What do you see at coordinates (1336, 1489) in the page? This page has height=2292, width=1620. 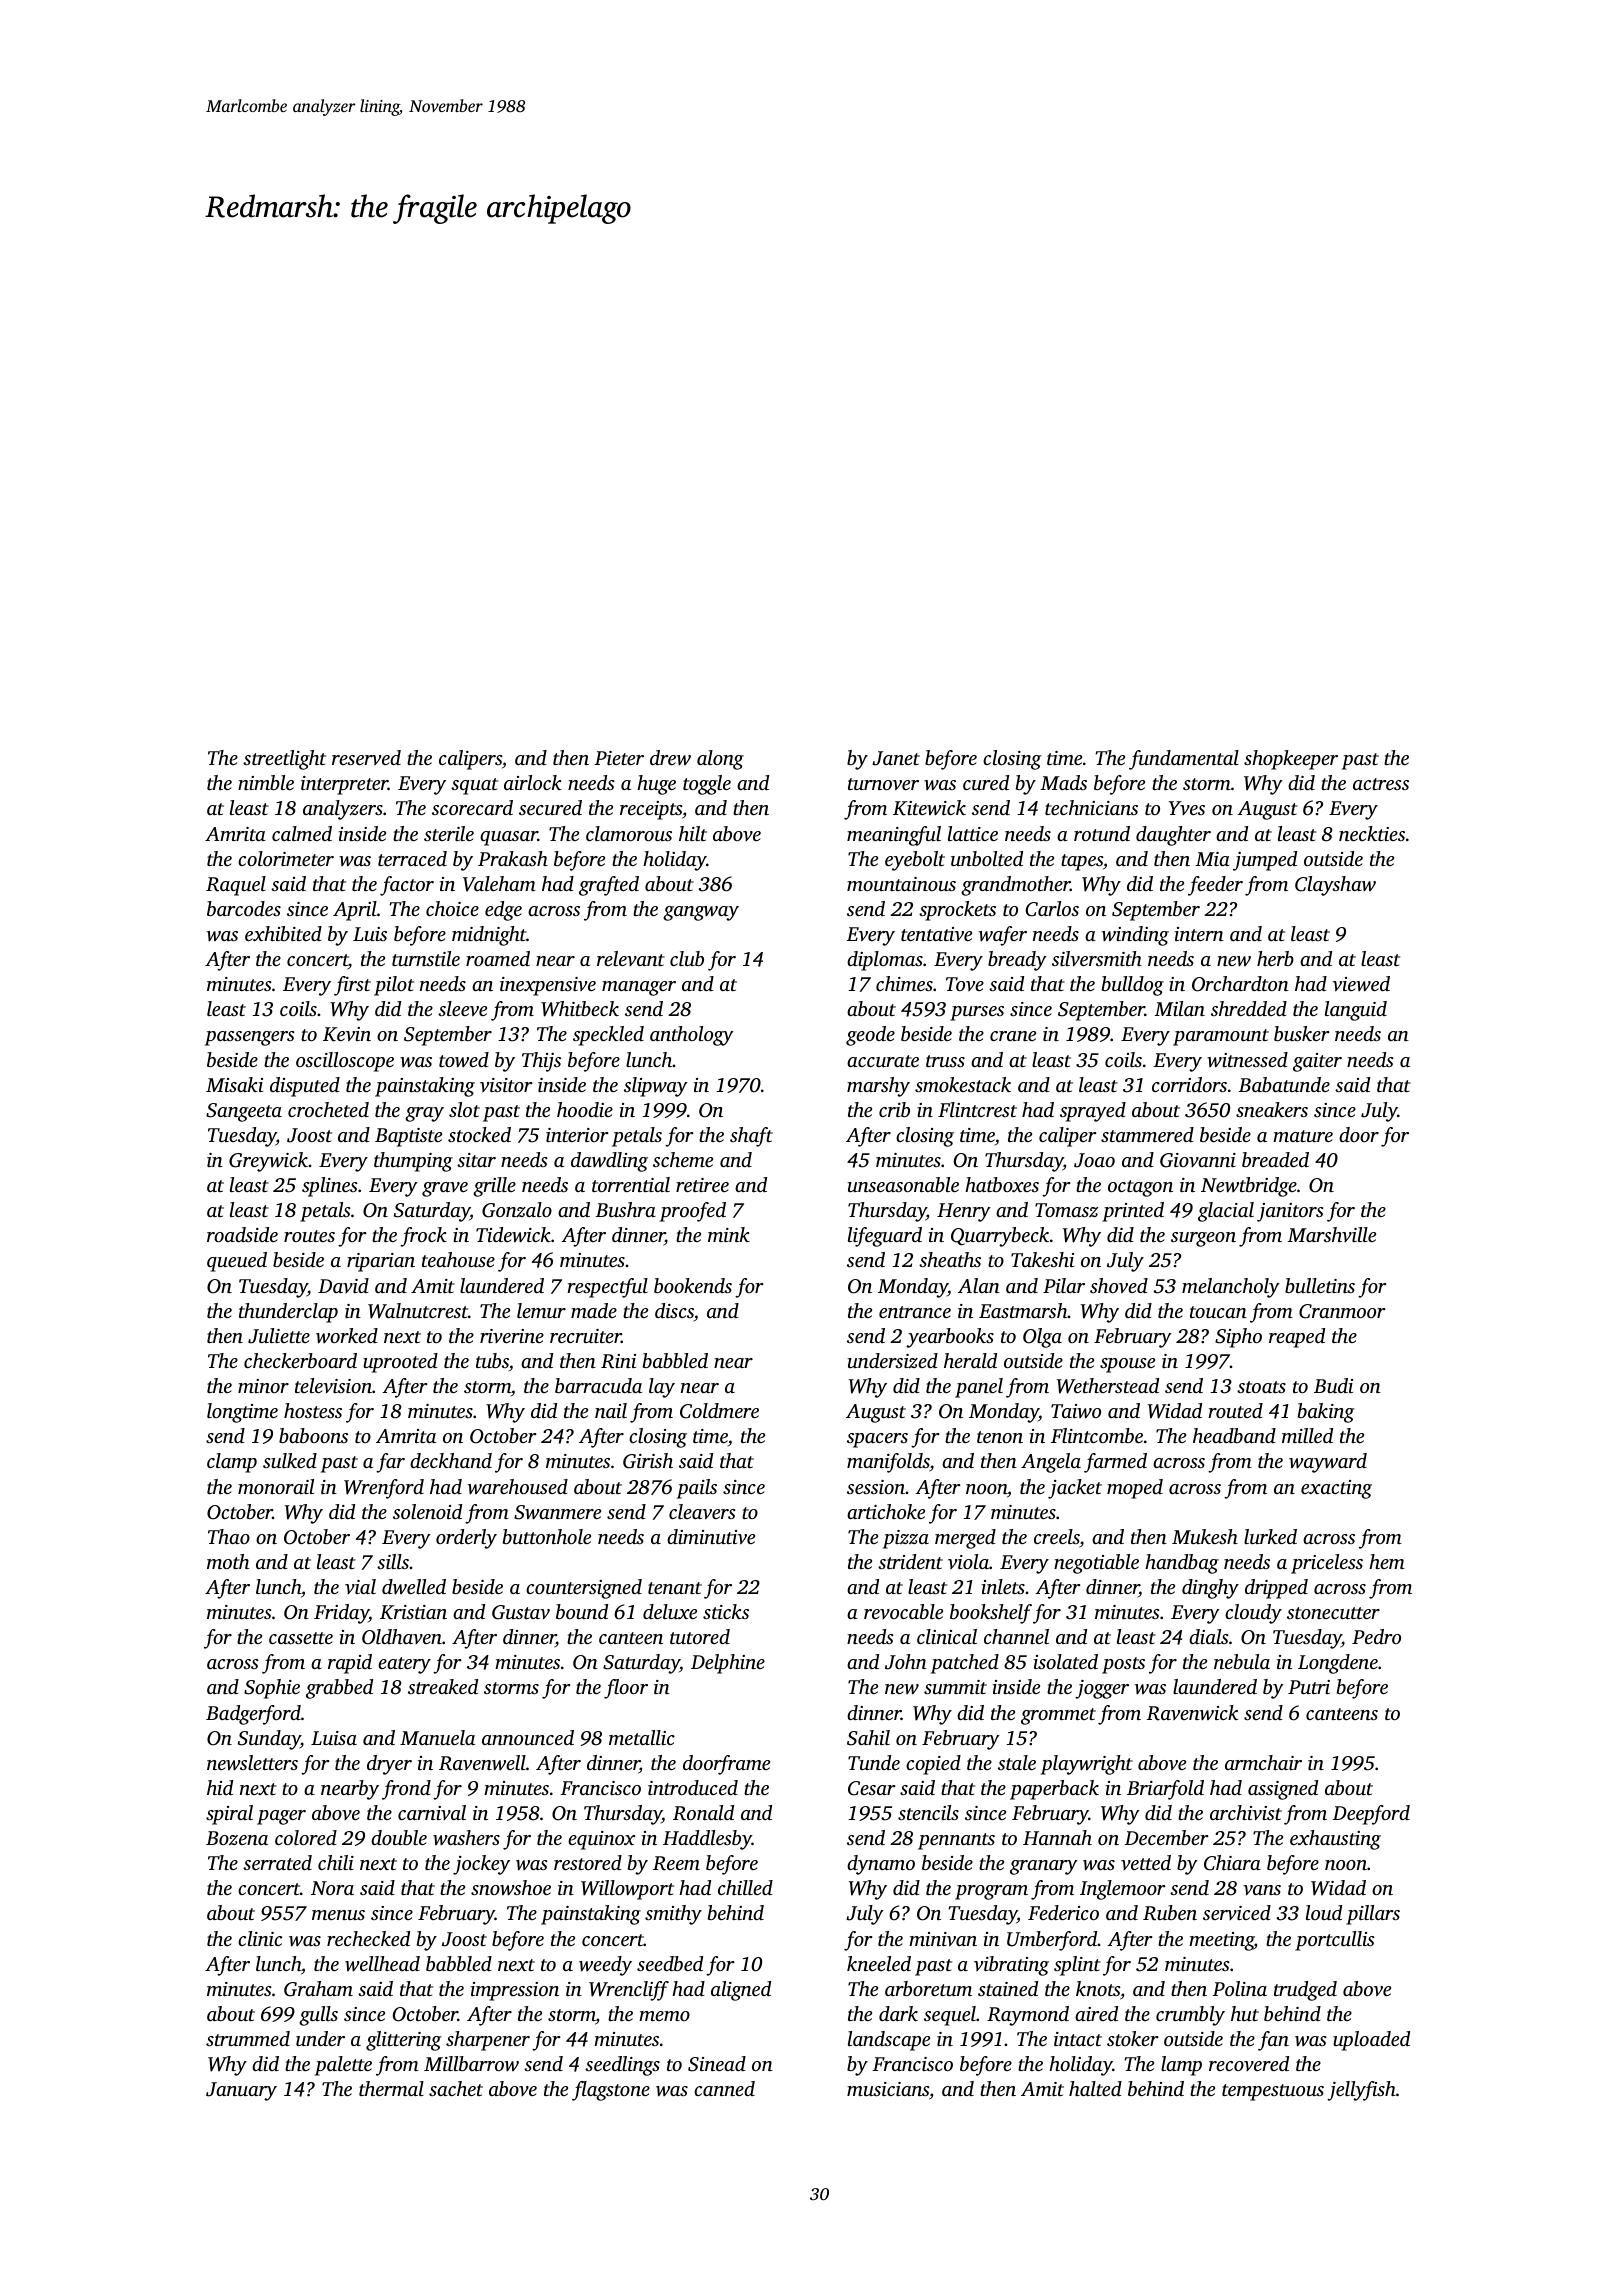 I see `exacting` at bounding box center [1336, 1489].
